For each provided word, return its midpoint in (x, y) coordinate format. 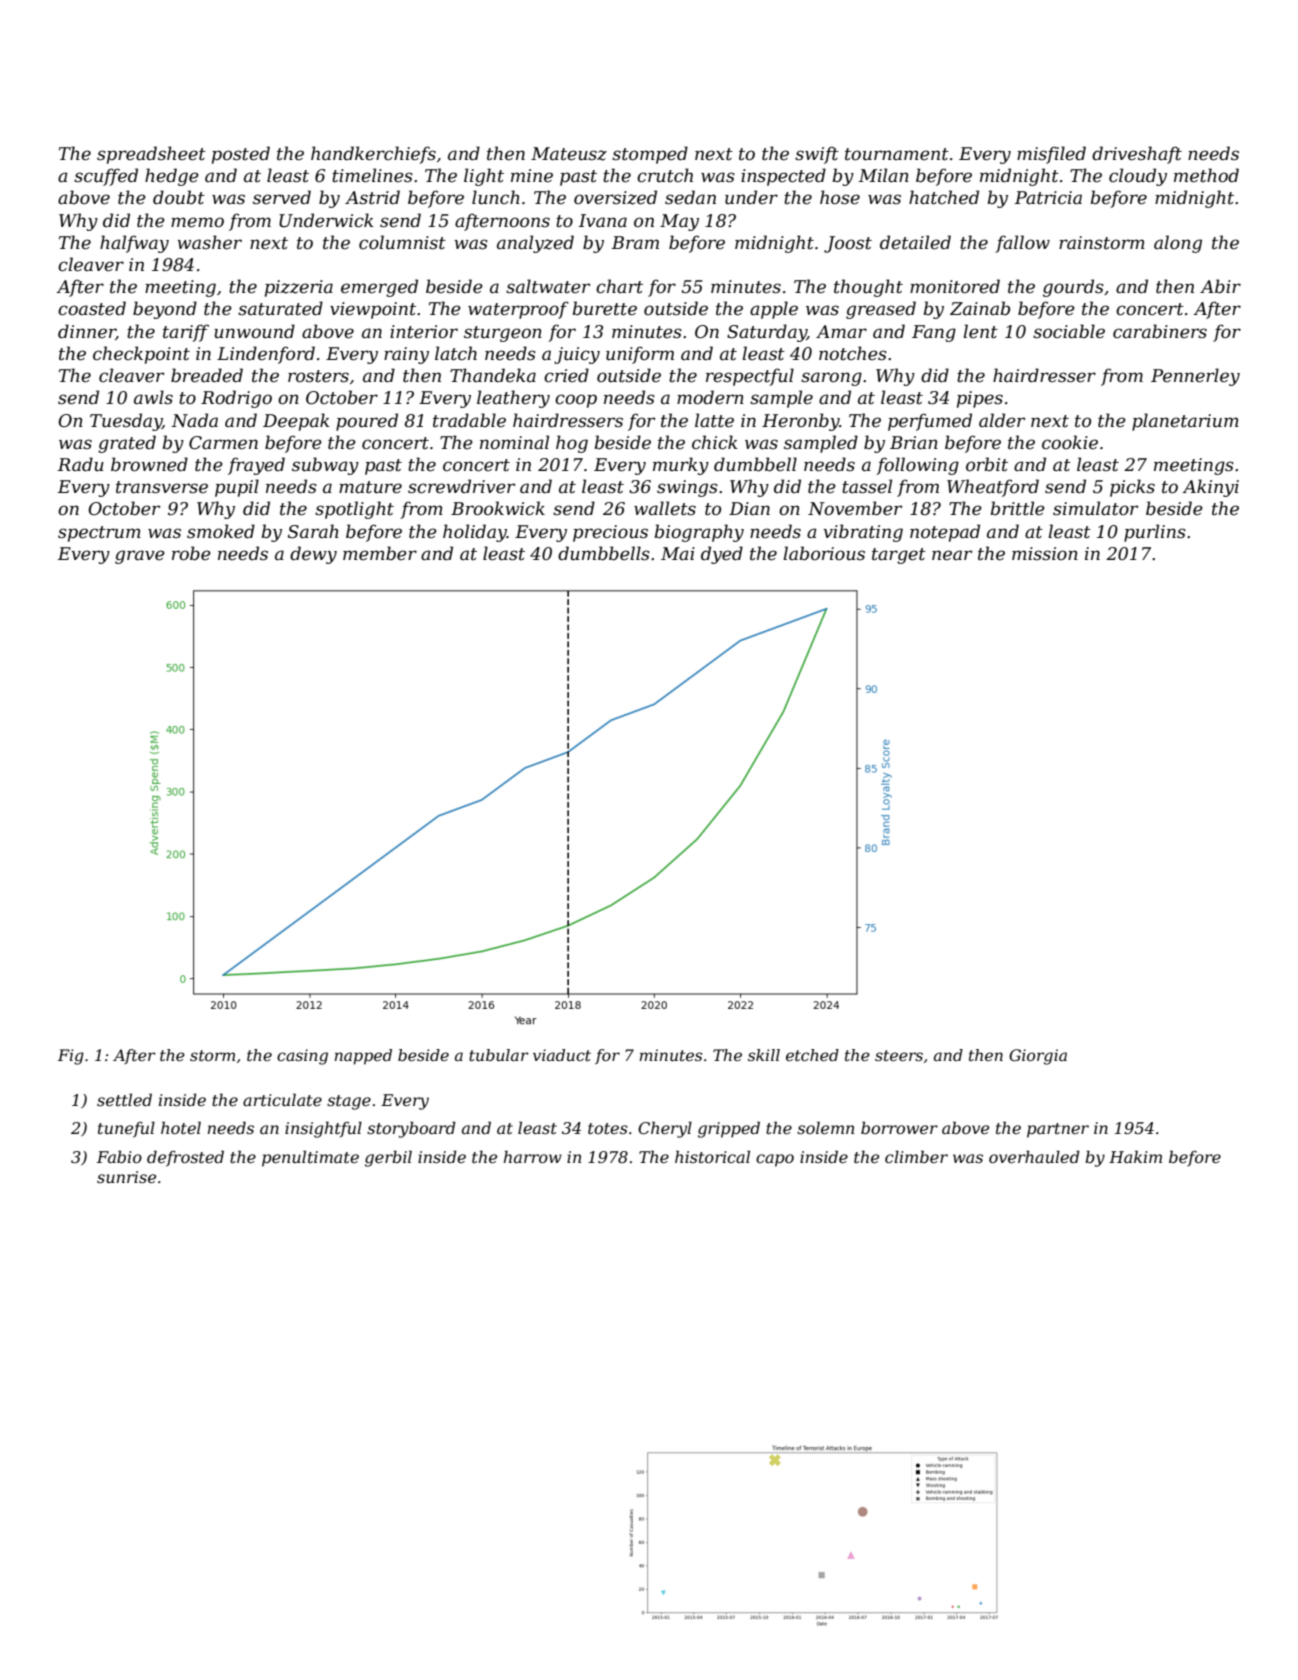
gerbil (388, 1158)
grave (140, 557)
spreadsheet (151, 155)
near (952, 555)
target (899, 556)
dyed (722, 555)
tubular (499, 1055)
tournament (897, 154)
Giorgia (1038, 1057)
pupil (237, 488)
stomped (650, 155)
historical (712, 1156)
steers (899, 1055)
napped (363, 1057)
